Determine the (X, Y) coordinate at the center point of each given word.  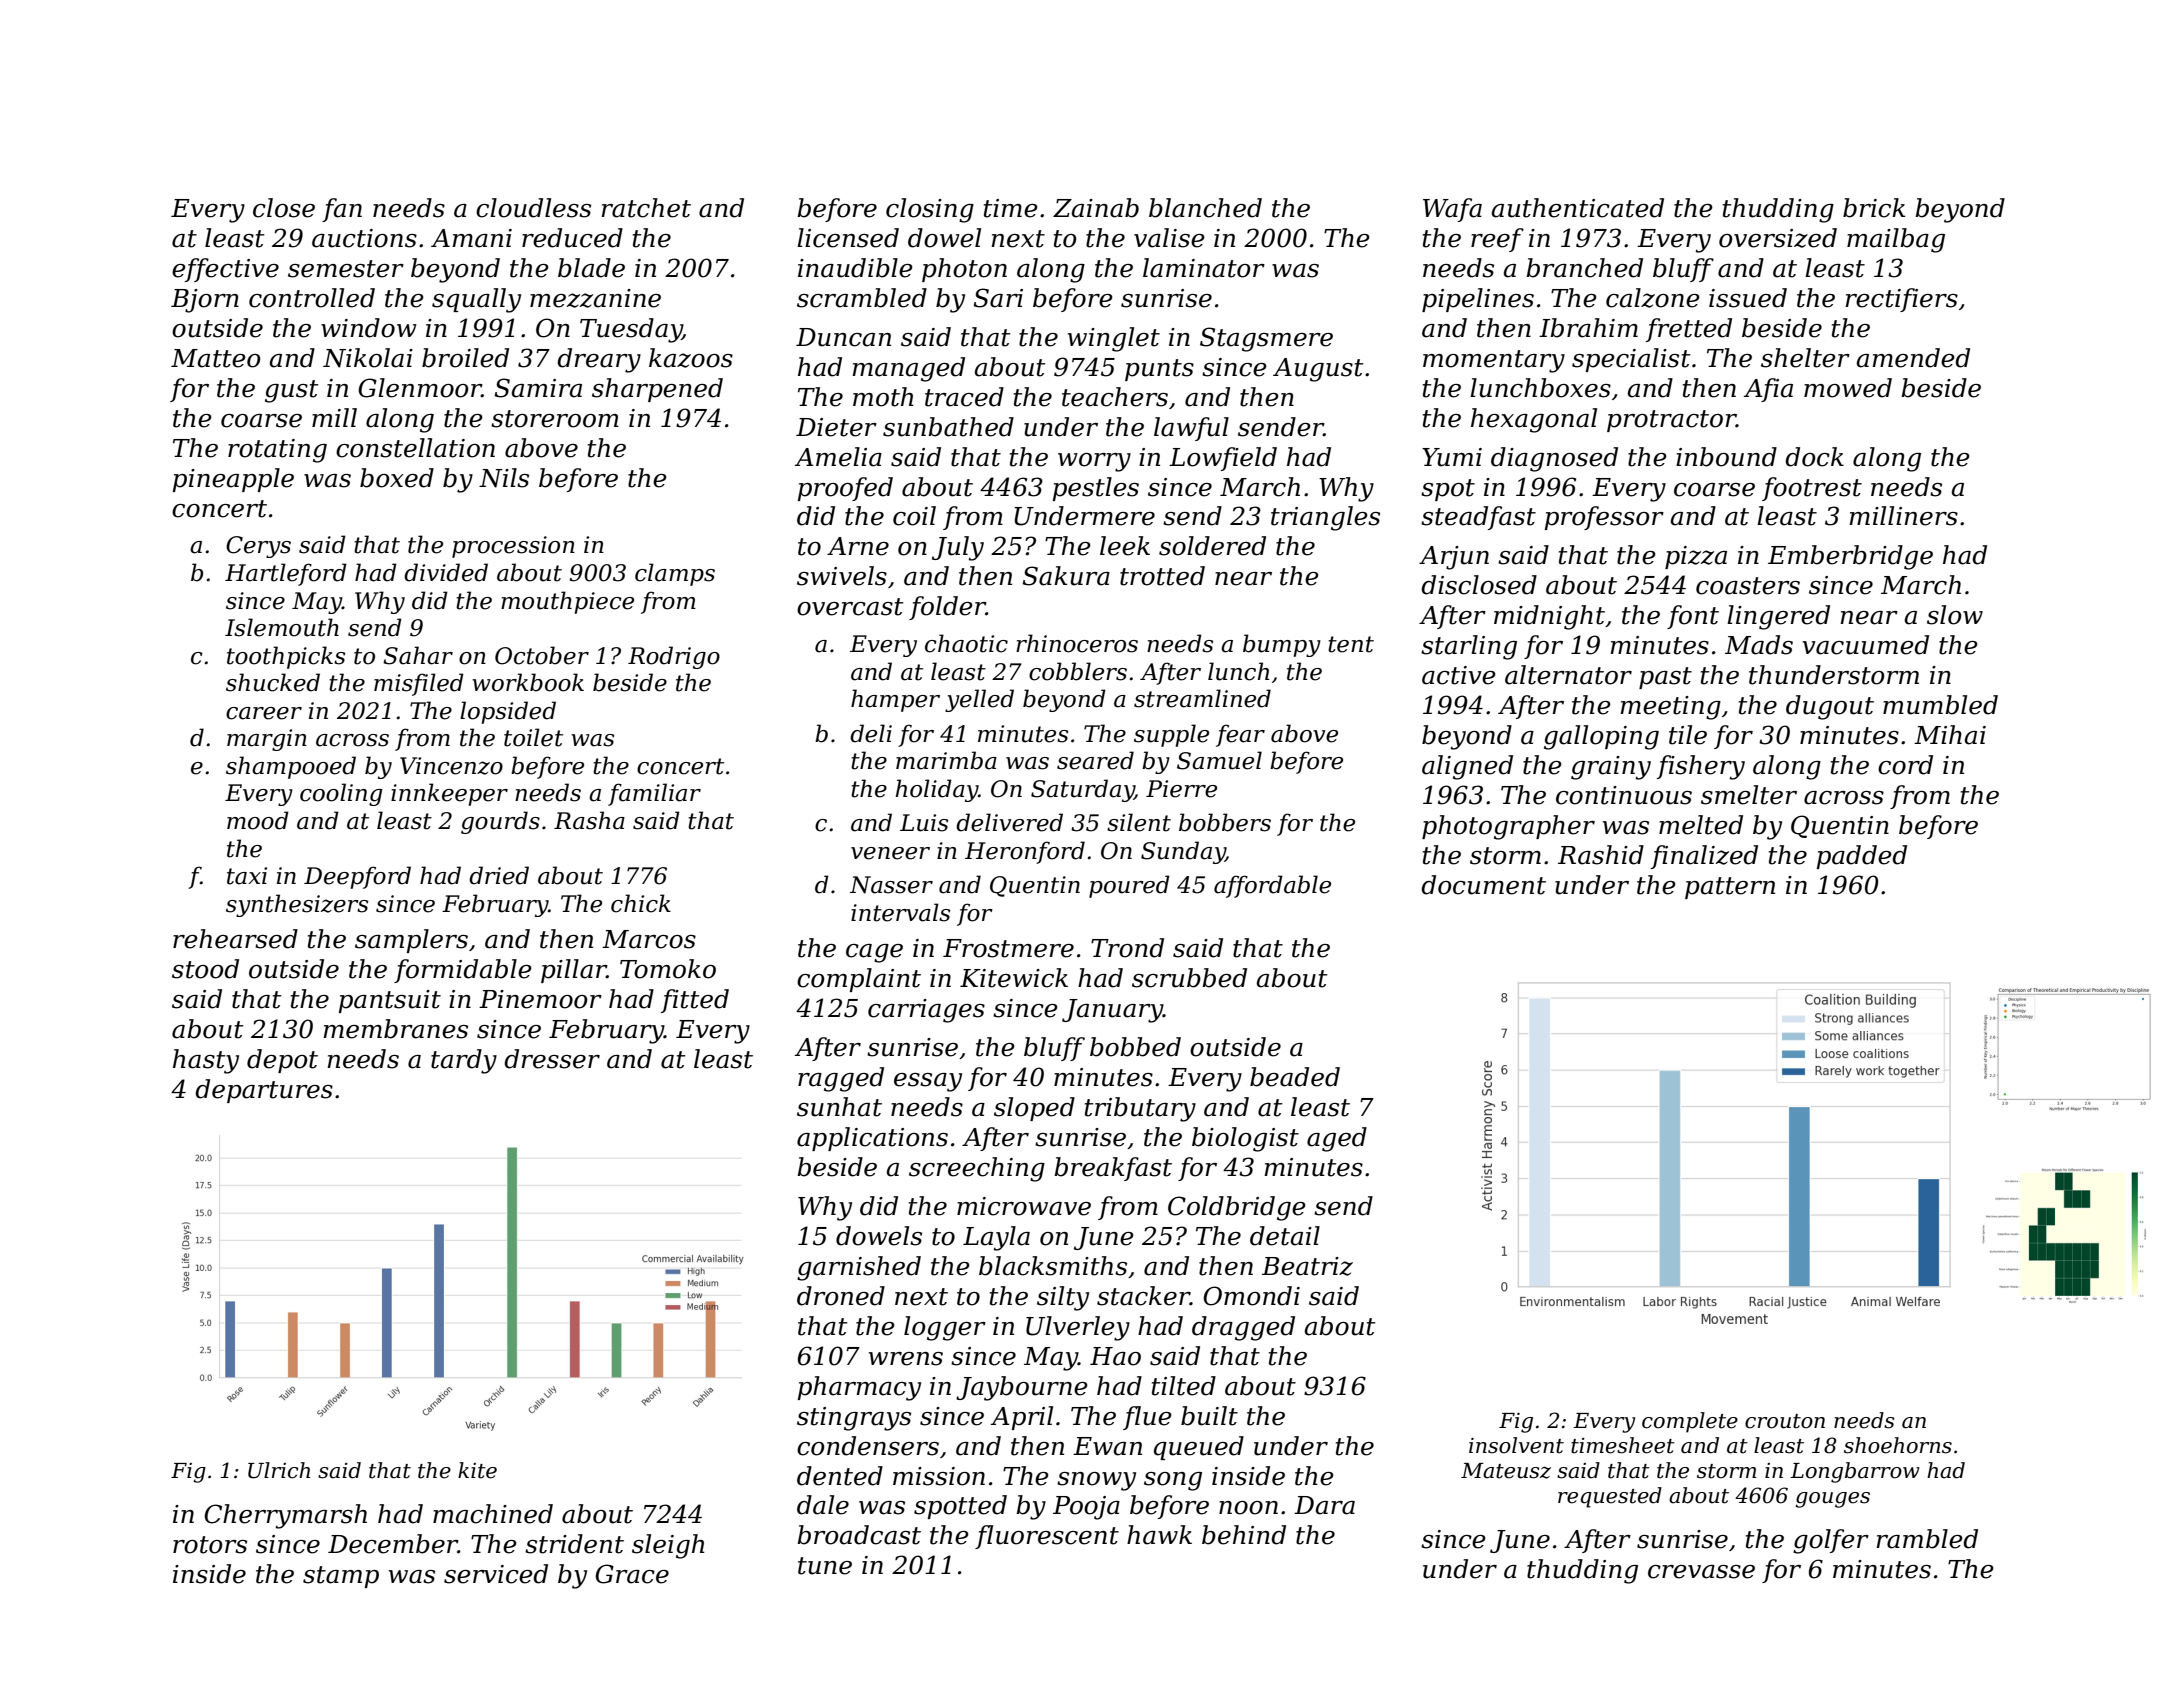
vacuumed (1865, 645)
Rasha (589, 820)
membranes (395, 1029)
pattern (1730, 888)
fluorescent (1047, 1537)
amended (1913, 358)
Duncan (843, 337)
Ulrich (279, 1470)
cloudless (533, 208)
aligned (1467, 767)
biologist (1245, 1139)
